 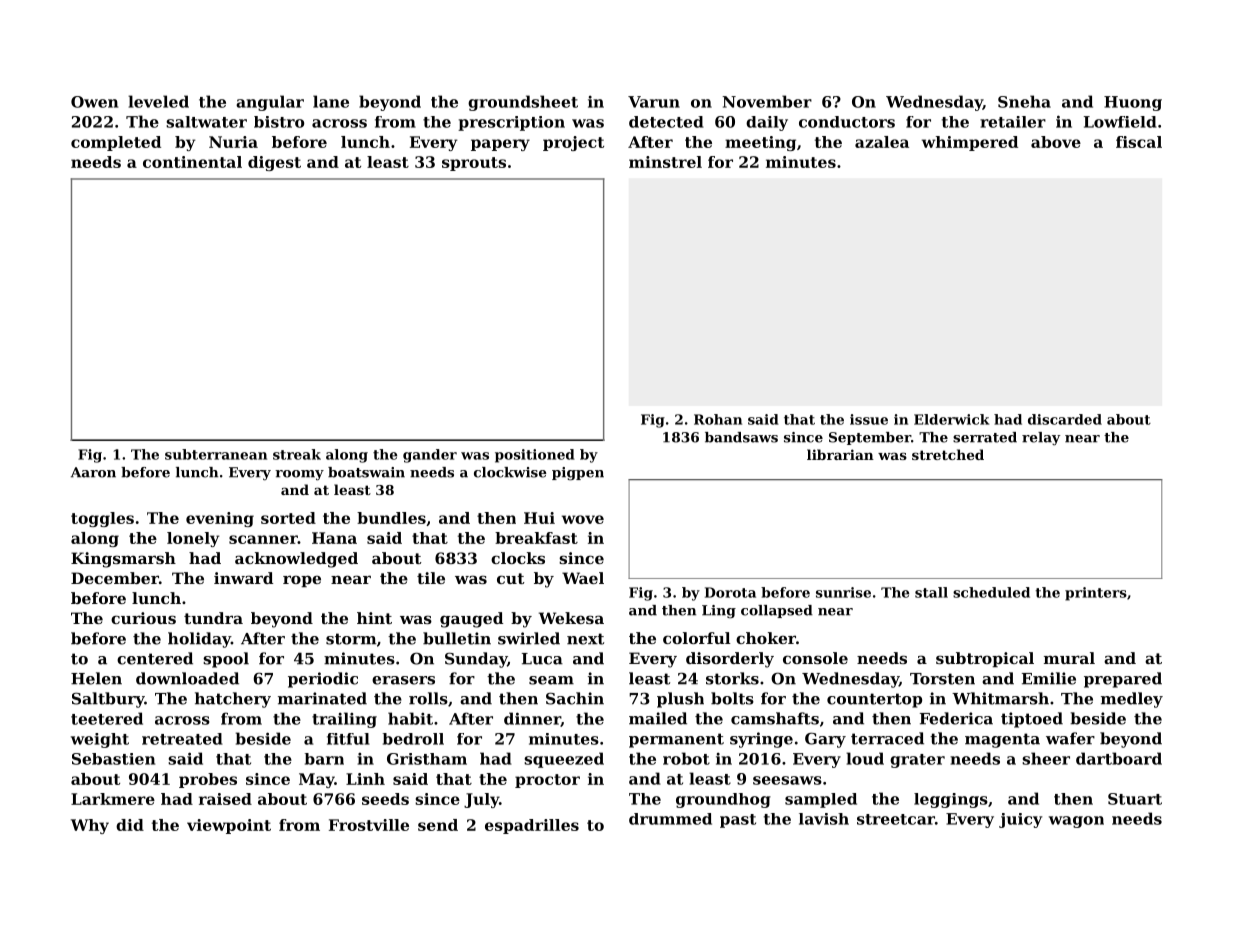 What do you see at coordinates (1065, 419) in the screenshot?
I see `discarded` at bounding box center [1065, 419].
